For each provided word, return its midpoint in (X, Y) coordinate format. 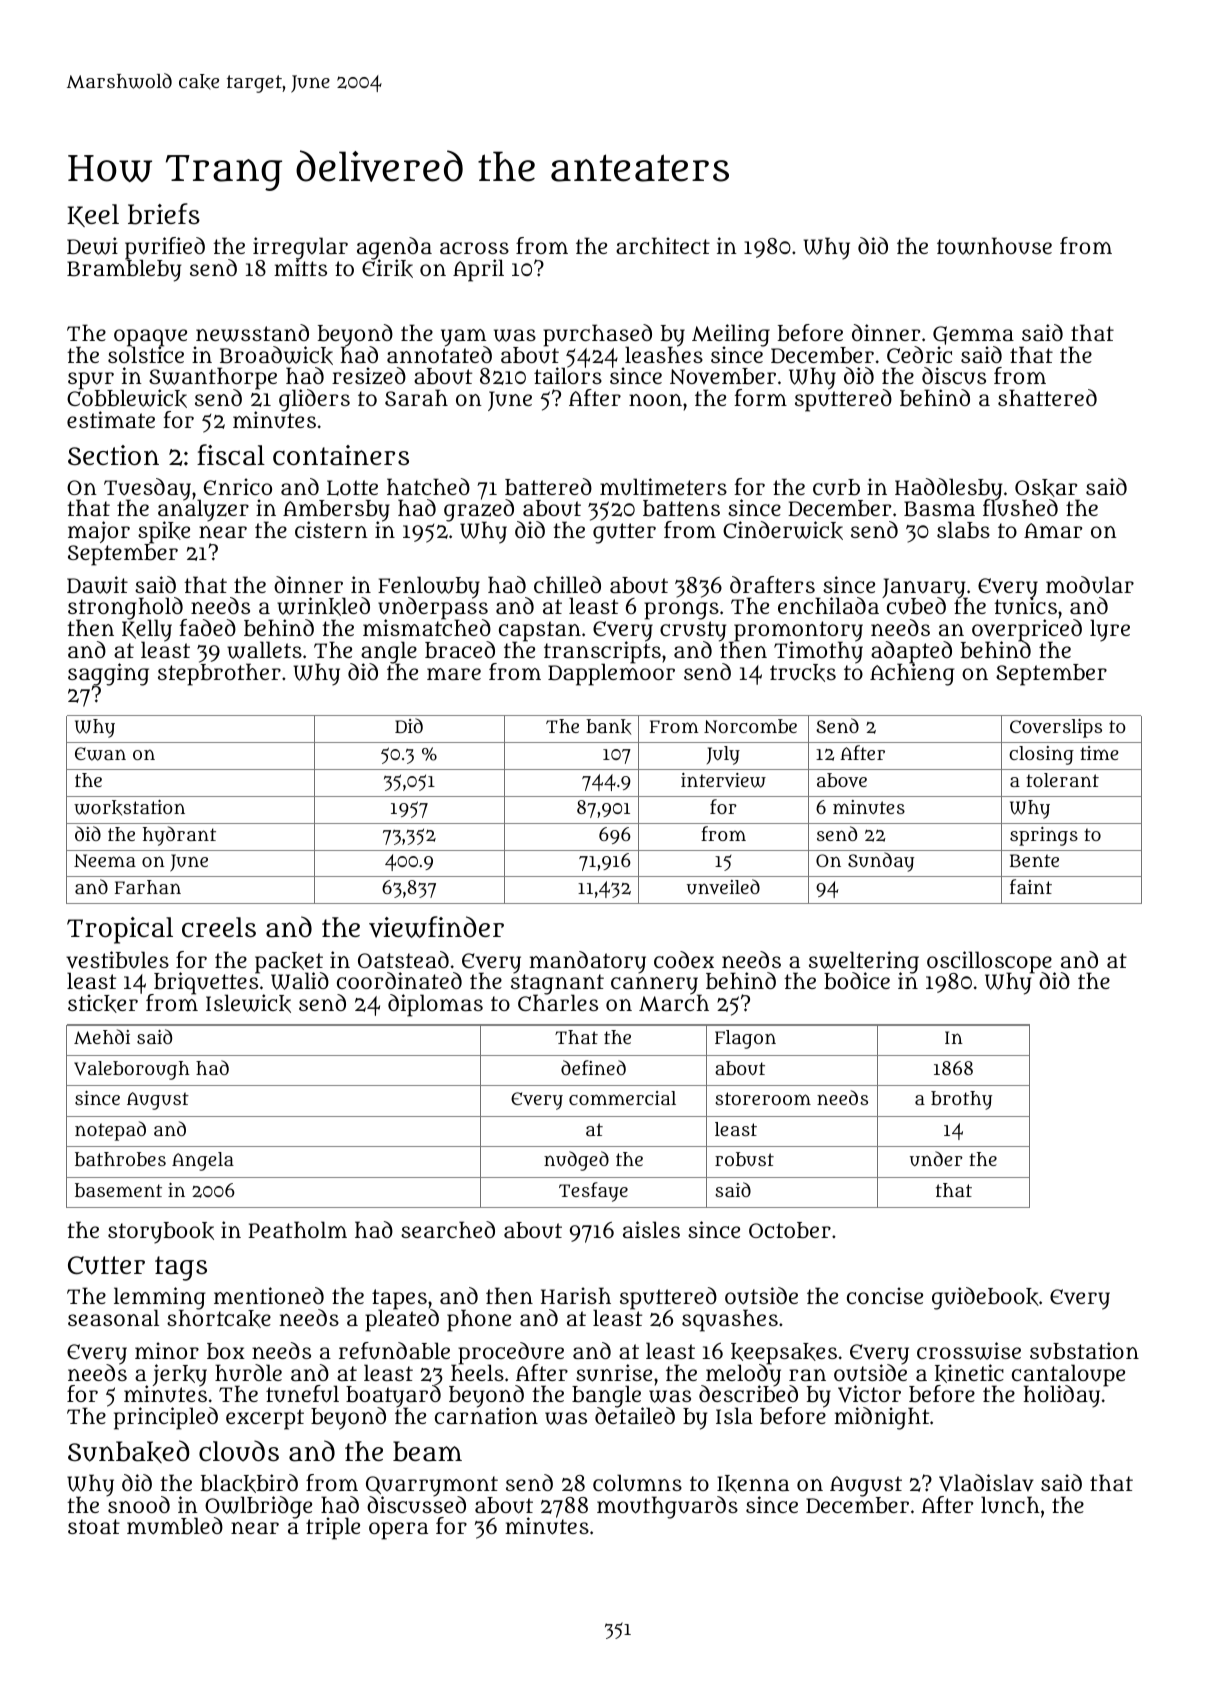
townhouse (994, 246)
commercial (622, 1098)
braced (460, 650)
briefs (164, 214)
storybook (161, 1233)
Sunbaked (128, 1451)
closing (1041, 755)
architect (663, 245)
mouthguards (667, 1507)
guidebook (985, 1298)
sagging (108, 674)
